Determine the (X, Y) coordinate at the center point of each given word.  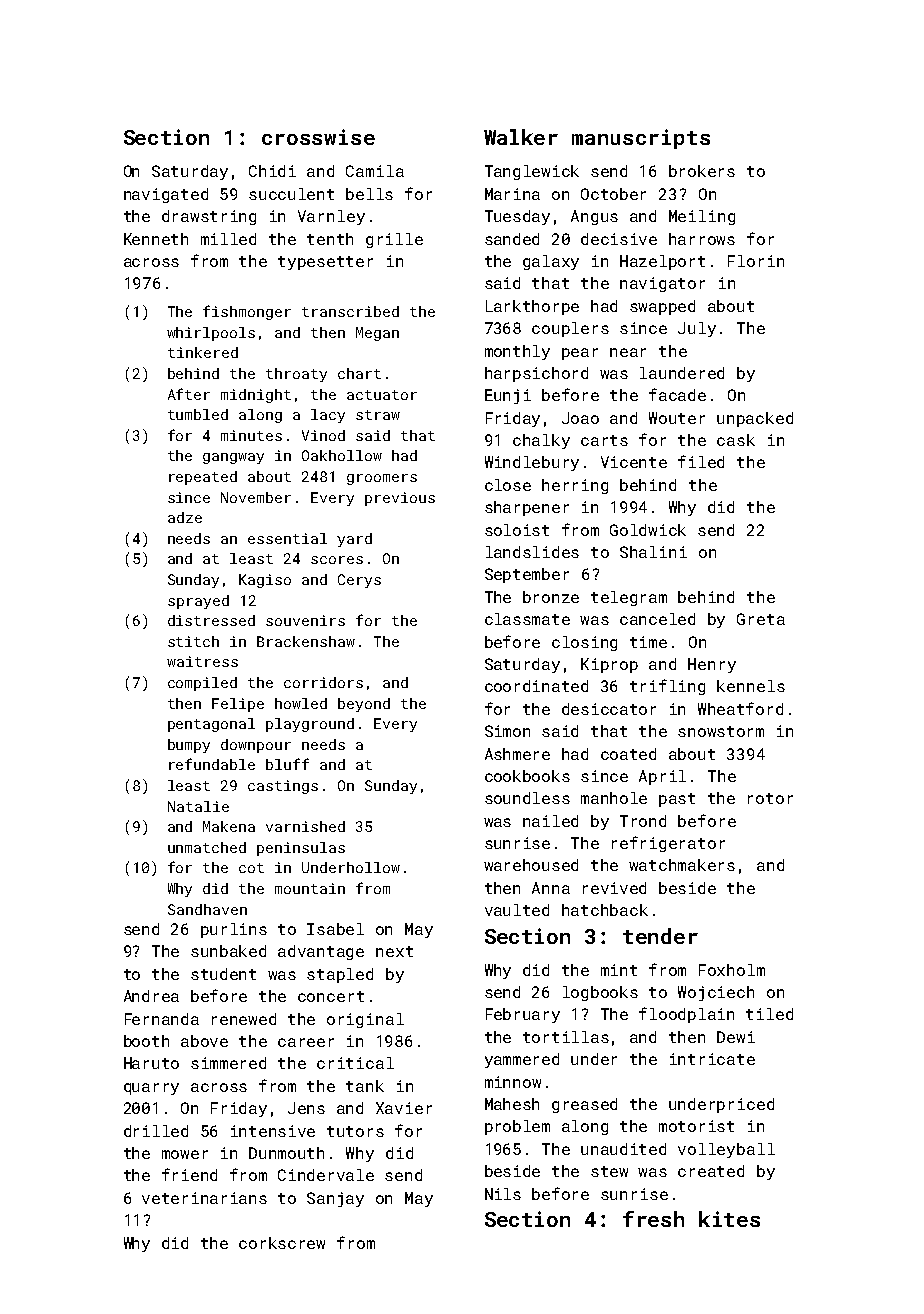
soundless (527, 798)
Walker (521, 137)
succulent (291, 194)
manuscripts (641, 139)
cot (251, 868)
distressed (211, 620)
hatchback (605, 910)
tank (365, 1086)
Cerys (359, 581)
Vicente (634, 462)
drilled (156, 1131)
